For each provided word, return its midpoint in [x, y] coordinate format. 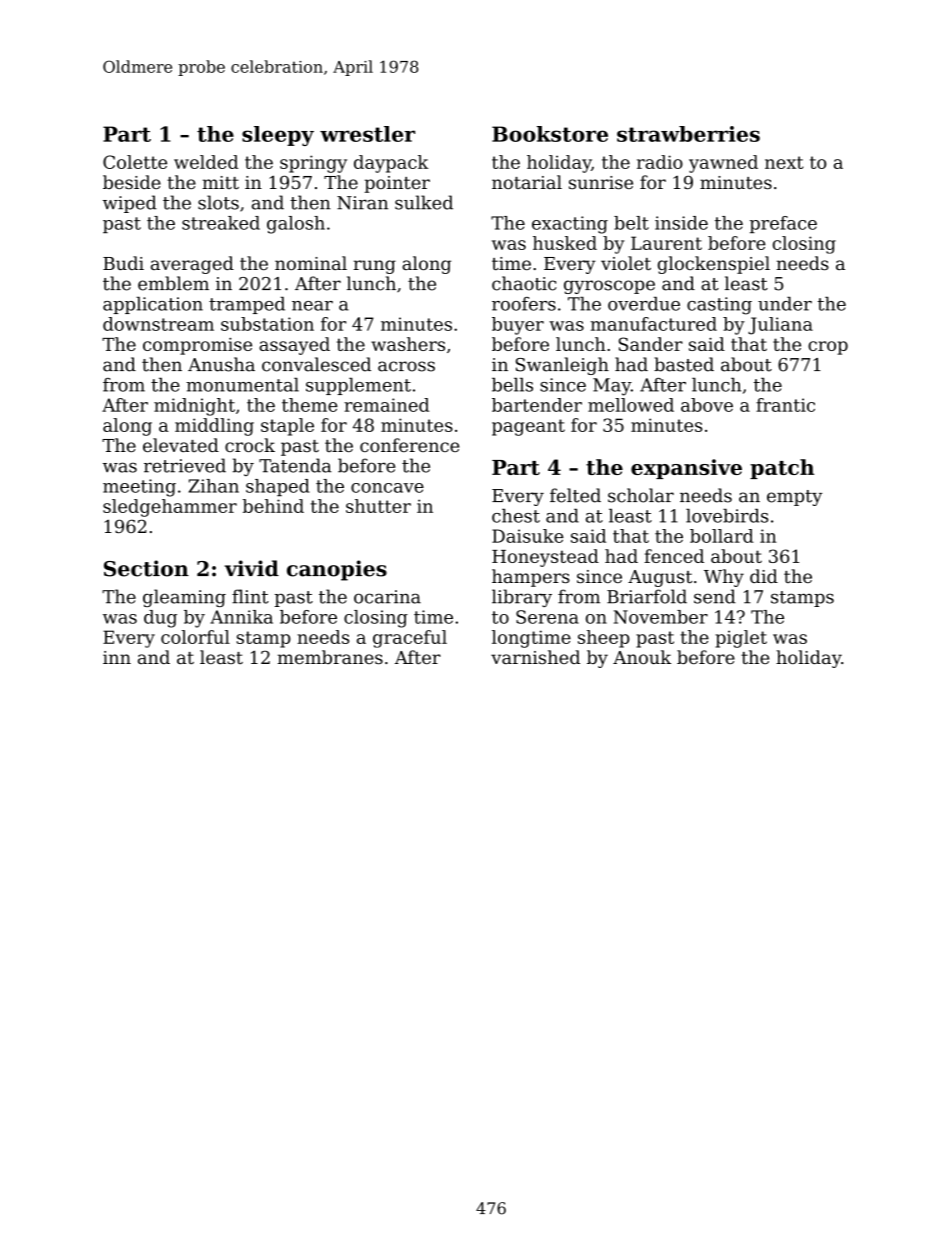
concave [387, 488]
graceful [410, 639]
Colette [135, 162]
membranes [330, 657]
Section [146, 568]
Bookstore [550, 134]
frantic [785, 405]
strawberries [688, 134]
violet [626, 263]
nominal [311, 263]
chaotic [524, 283]
